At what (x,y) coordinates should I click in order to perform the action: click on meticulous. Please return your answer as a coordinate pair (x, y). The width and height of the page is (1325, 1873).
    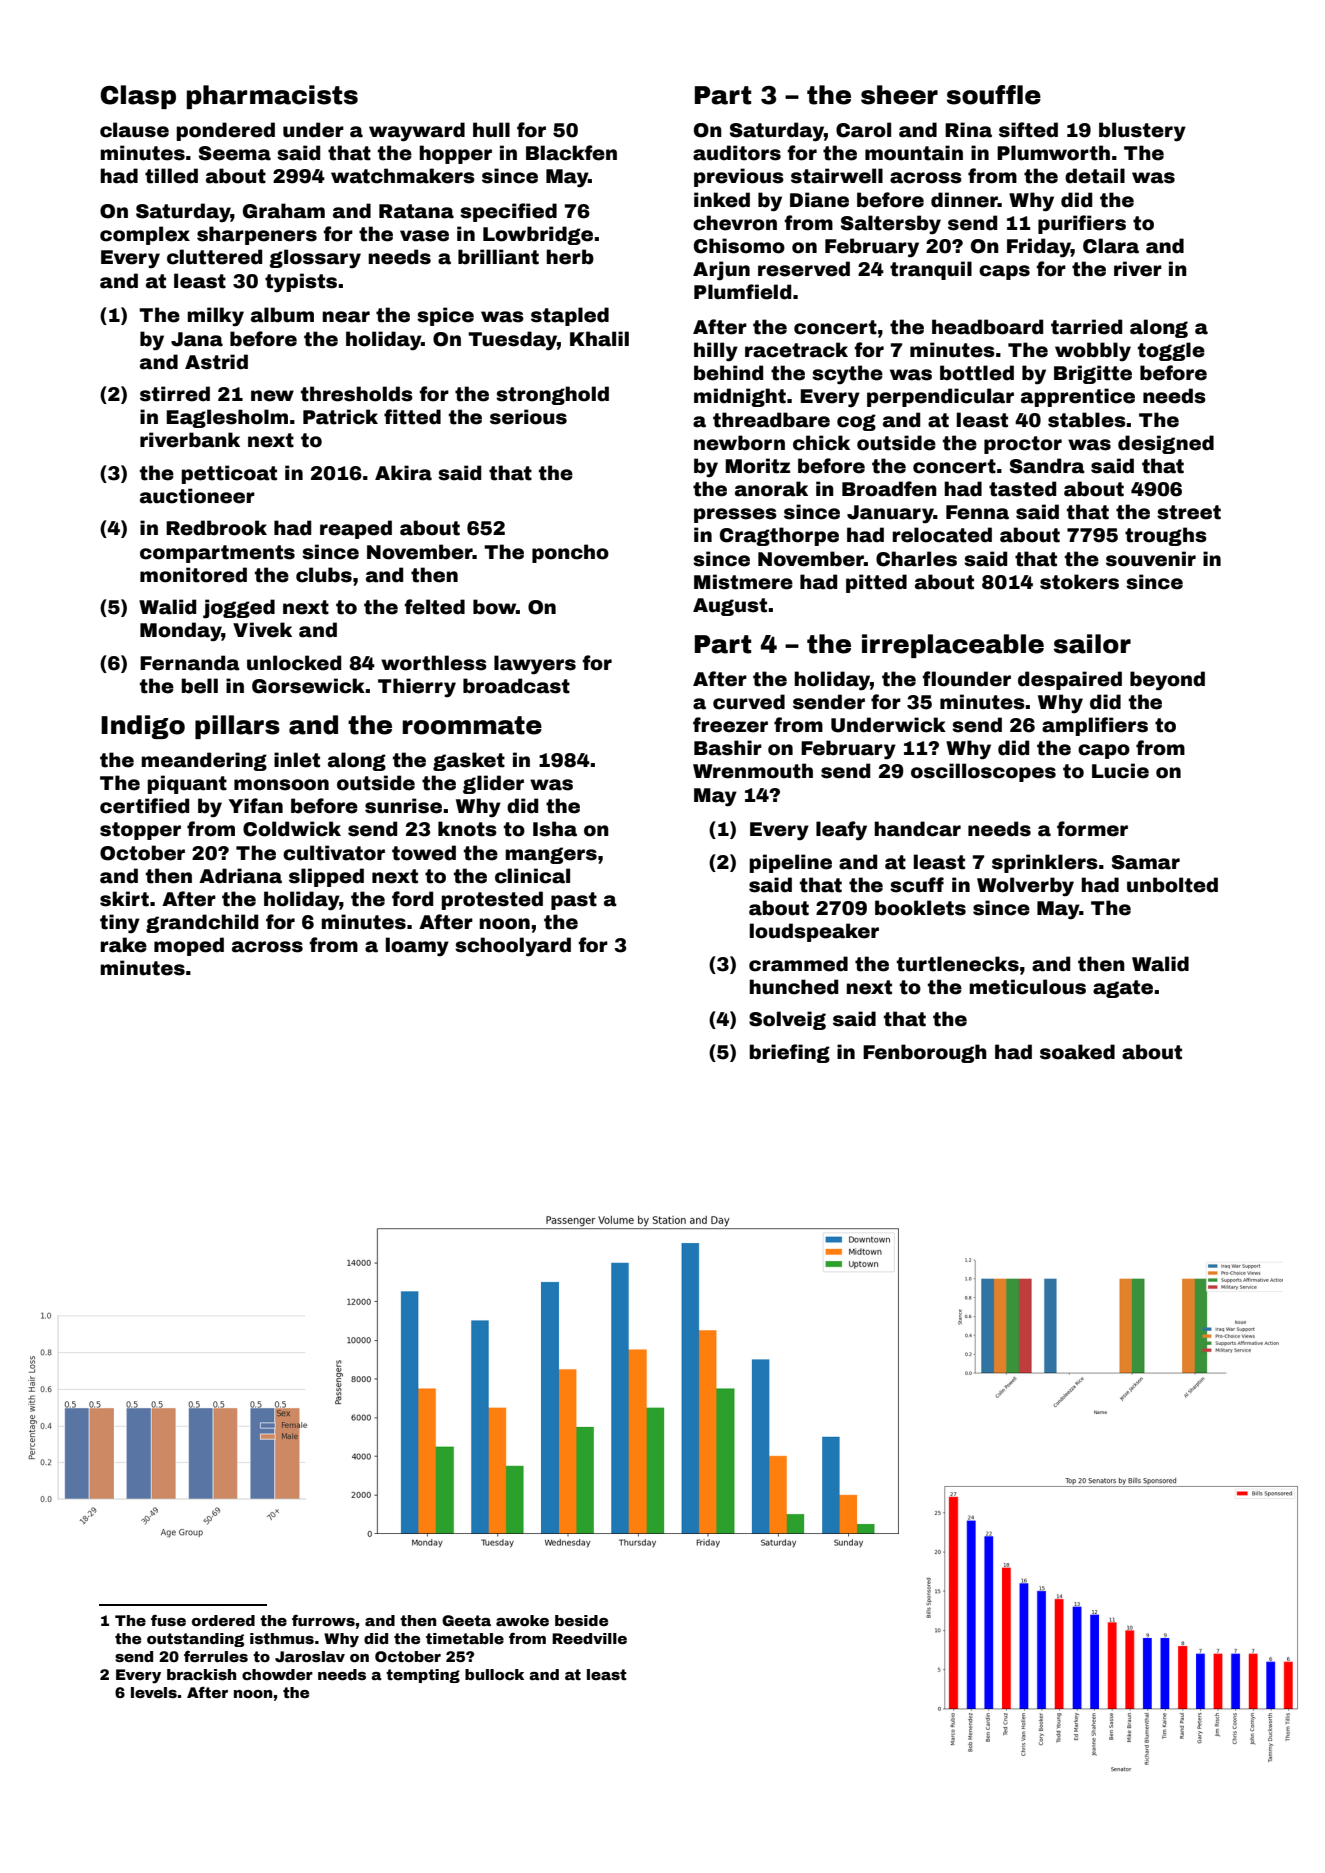
    Looking at the image, I should click on (1027, 987).
